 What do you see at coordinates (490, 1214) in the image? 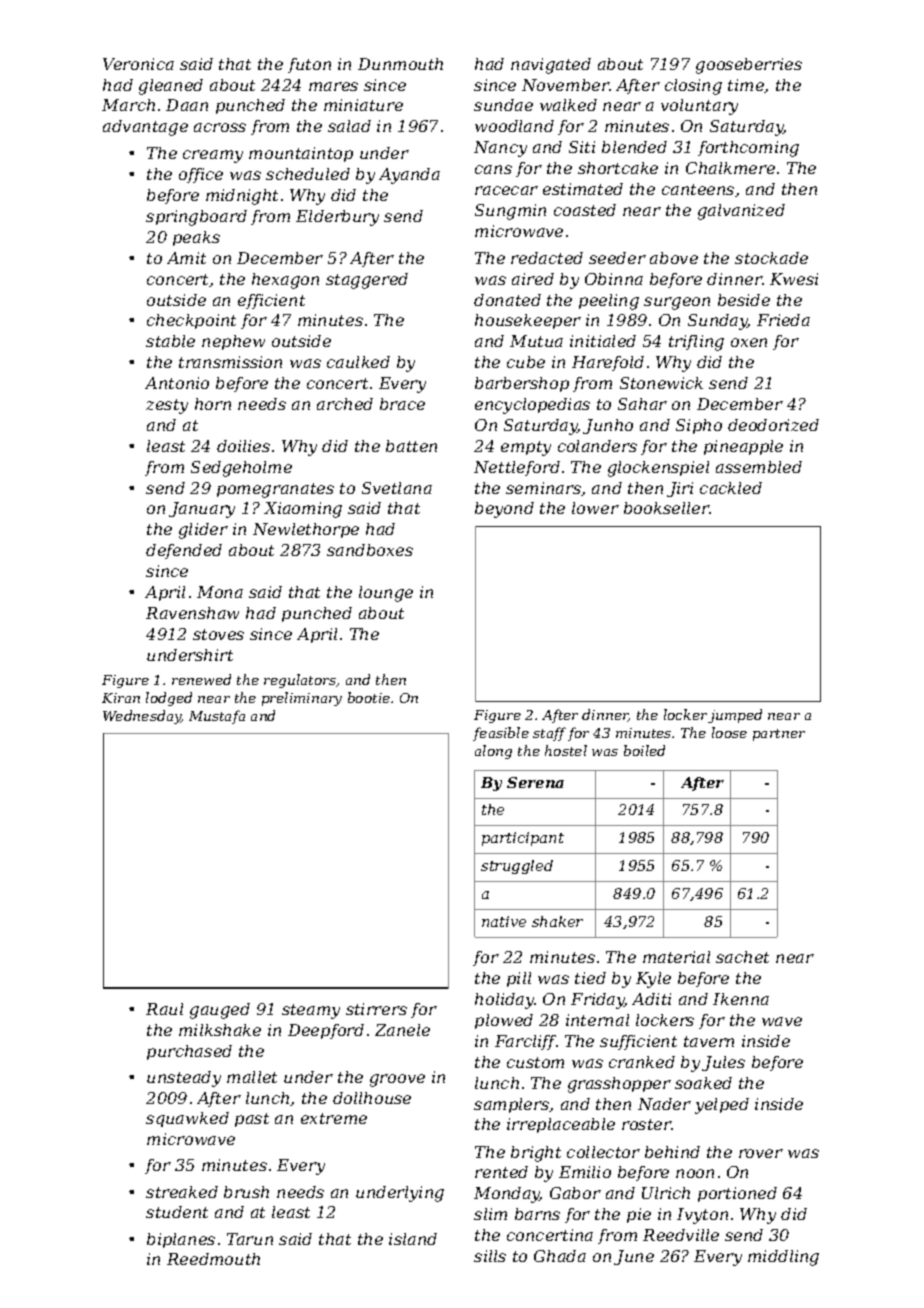
I see `slim` at bounding box center [490, 1214].
